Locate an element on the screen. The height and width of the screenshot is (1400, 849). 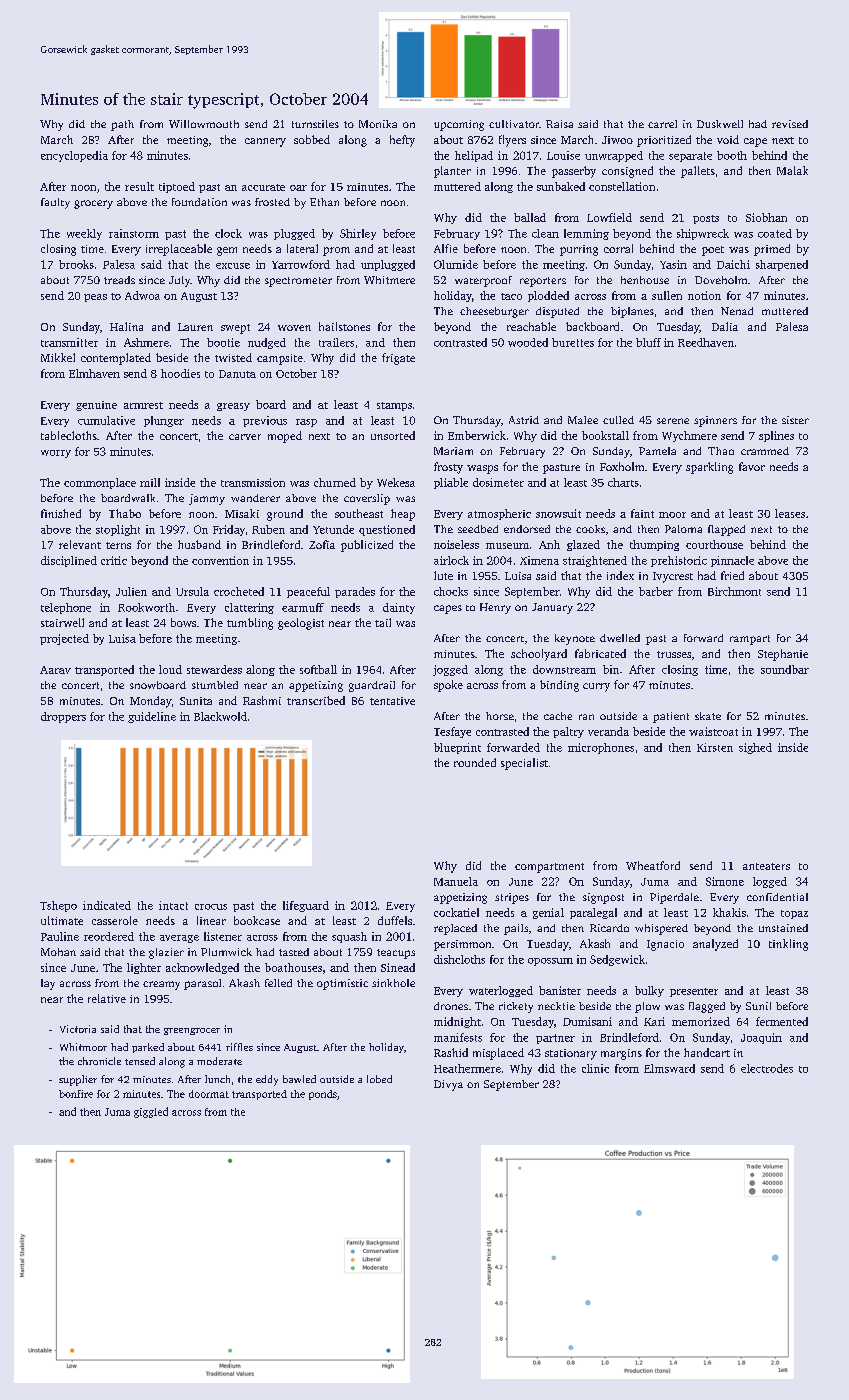
Divya is located at coordinates (448, 1085).
